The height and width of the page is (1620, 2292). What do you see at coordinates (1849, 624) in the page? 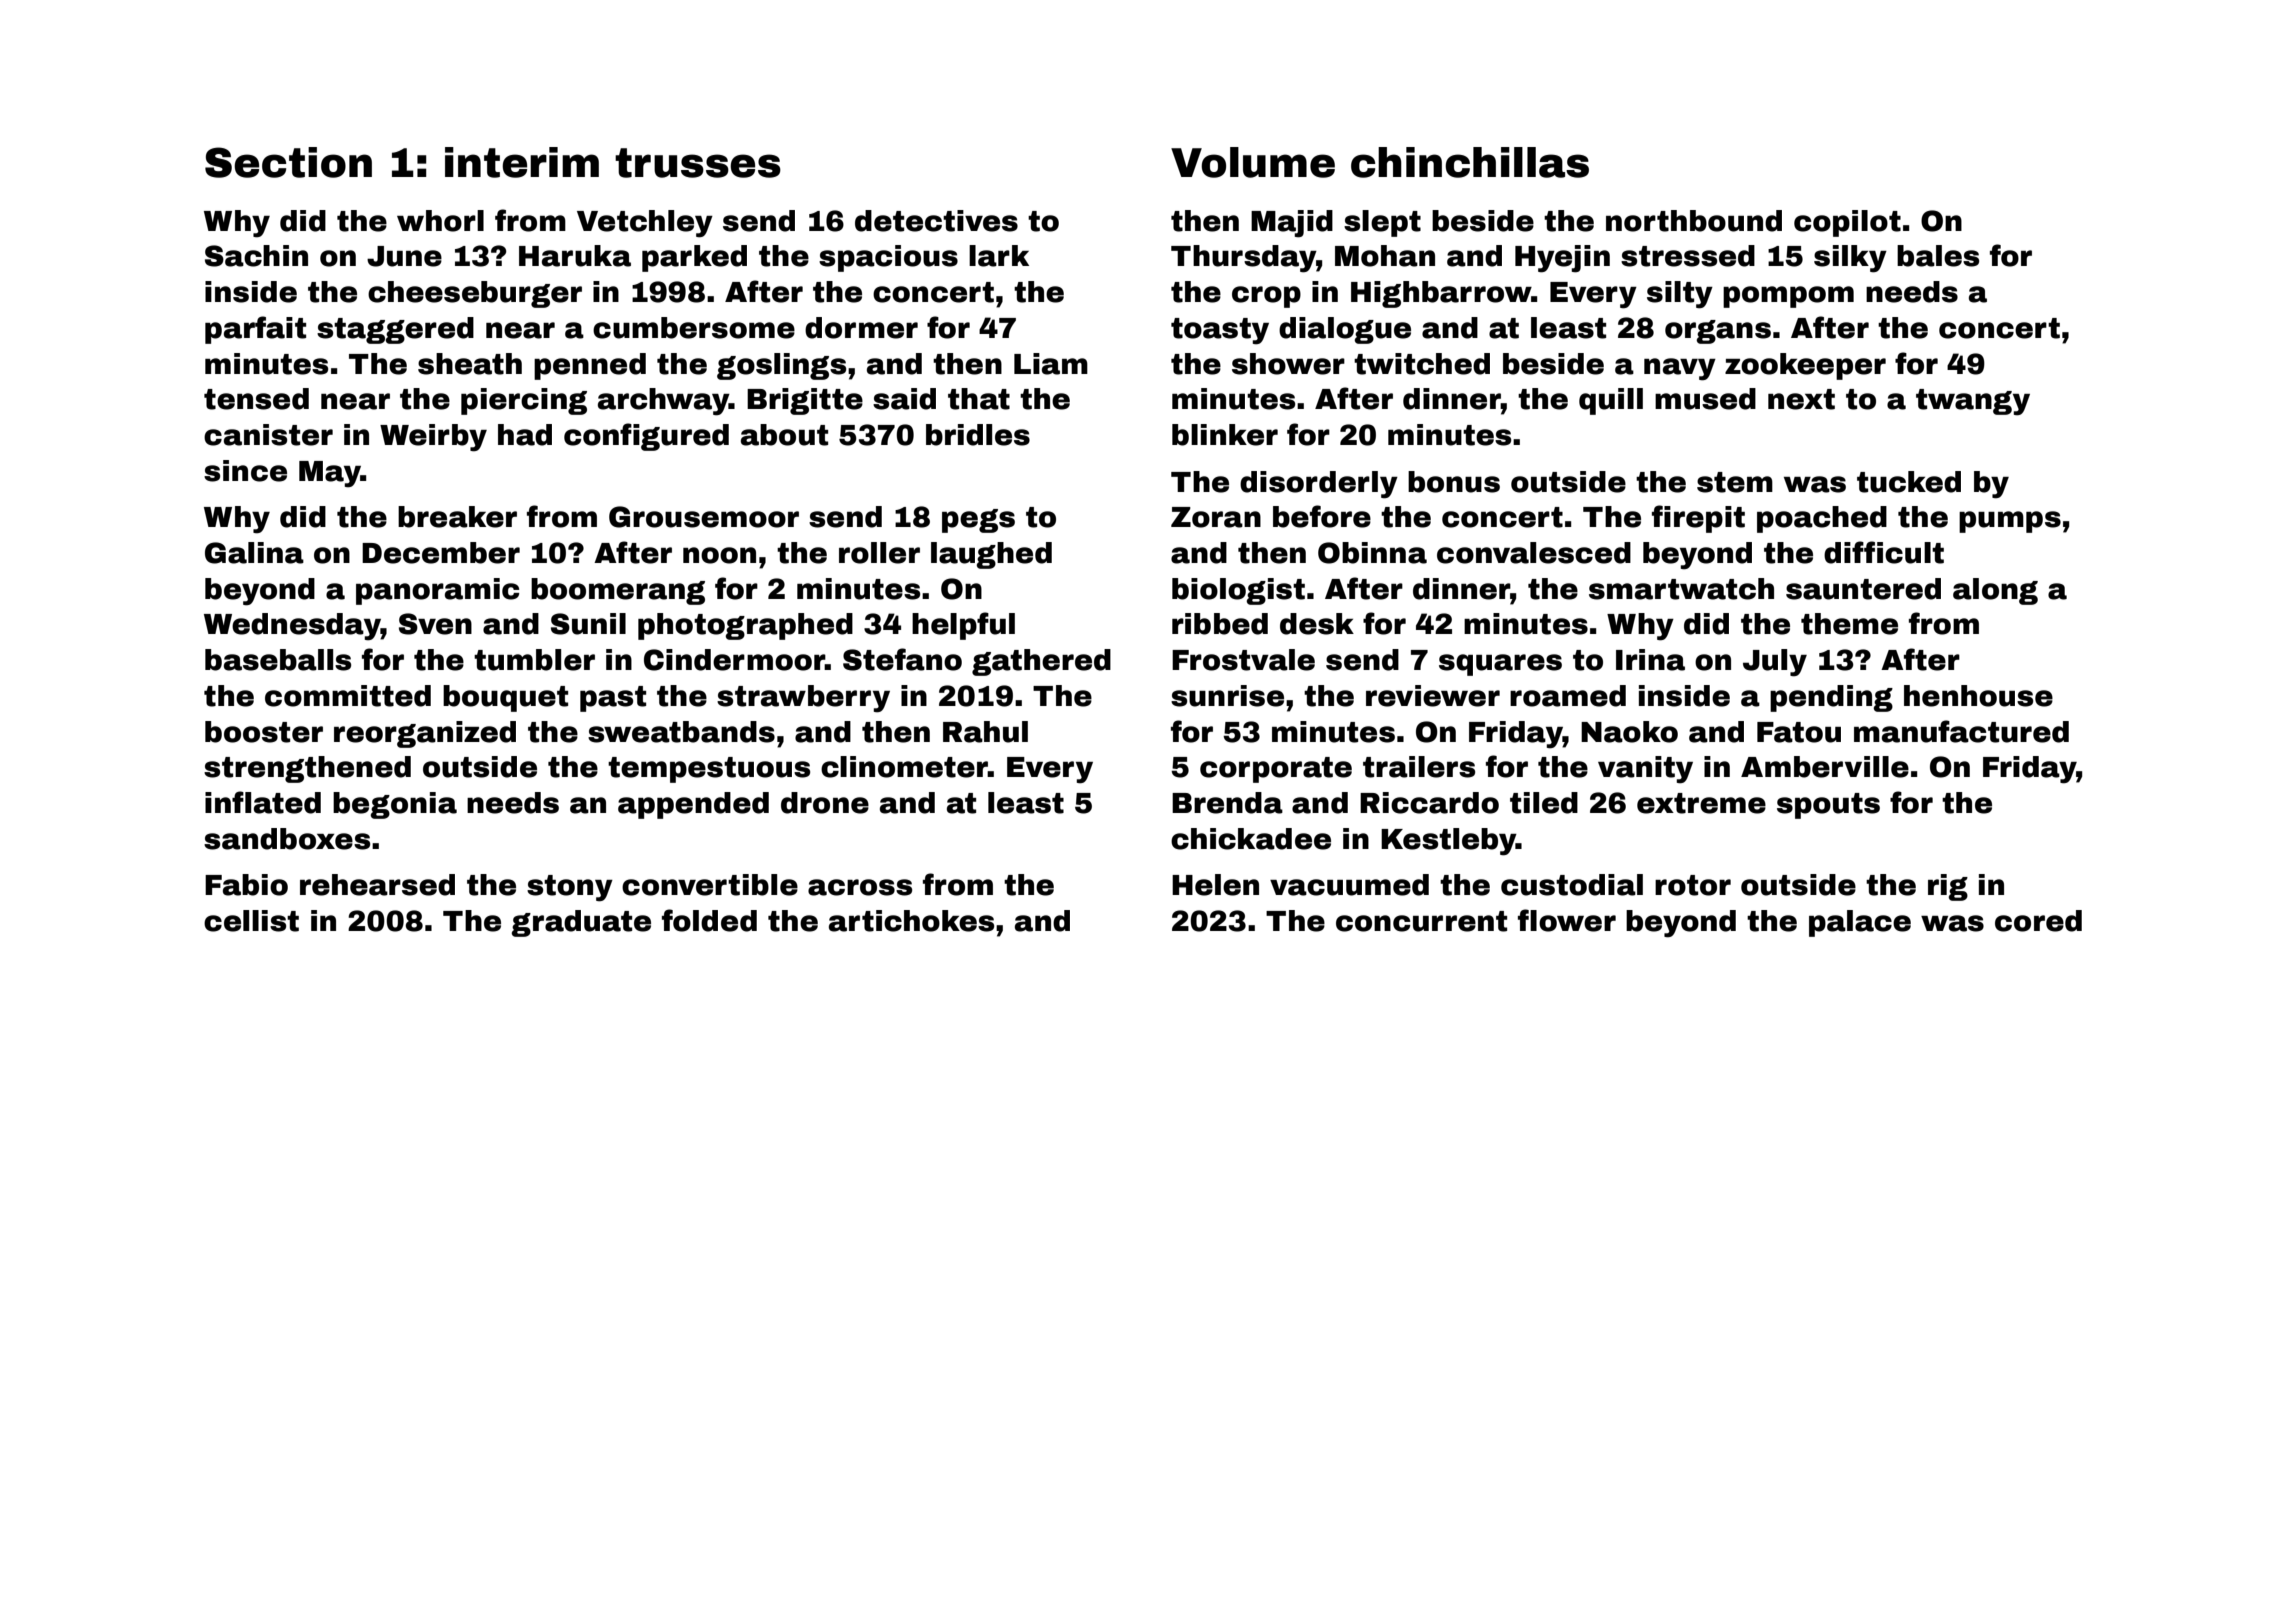
I see `theme` at bounding box center [1849, 624].
